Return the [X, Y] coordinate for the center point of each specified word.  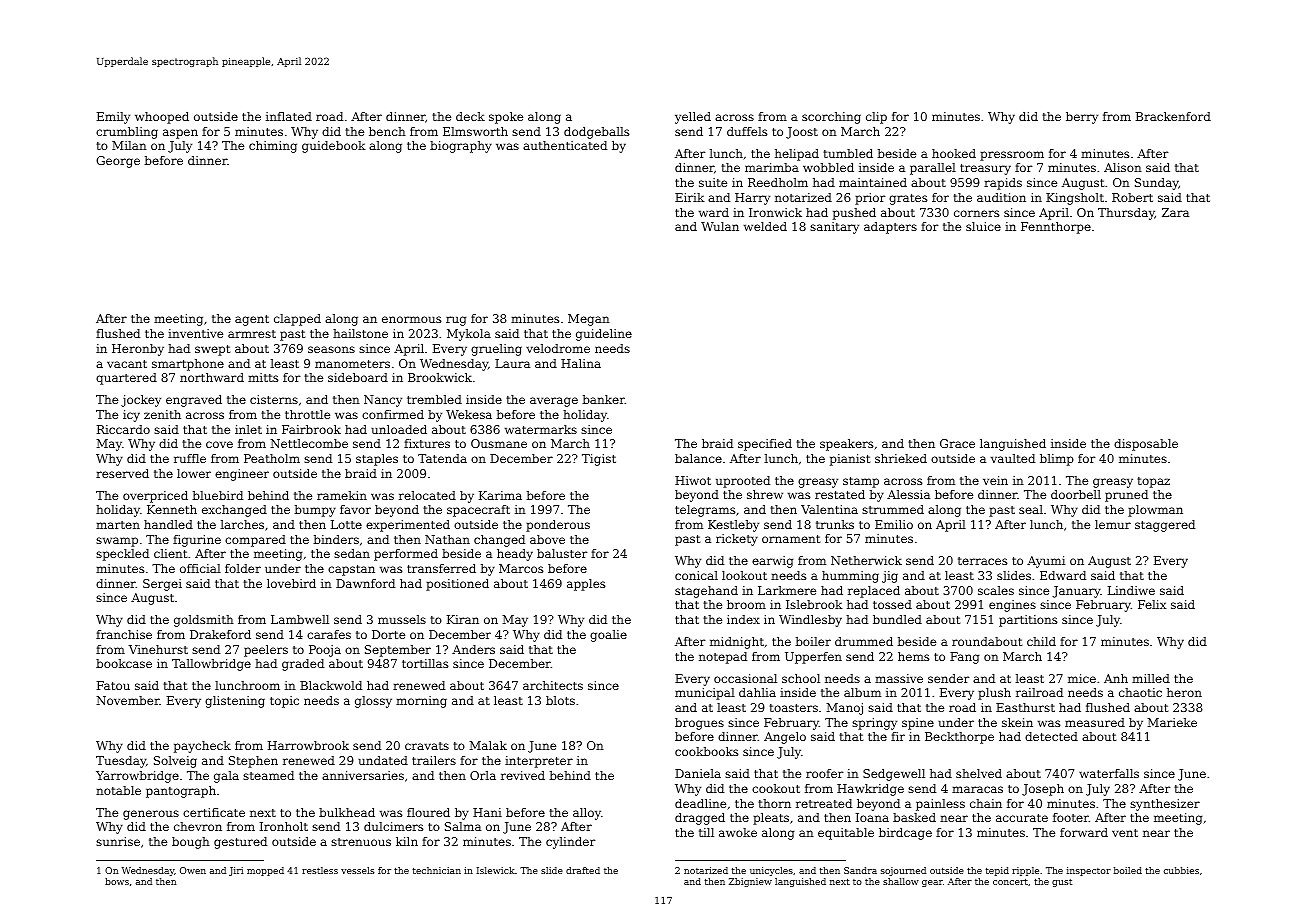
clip [876, 118]
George [118, 162]
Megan [589, 320]
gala [226, 777]
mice [1082, 678]
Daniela [698, 773]
